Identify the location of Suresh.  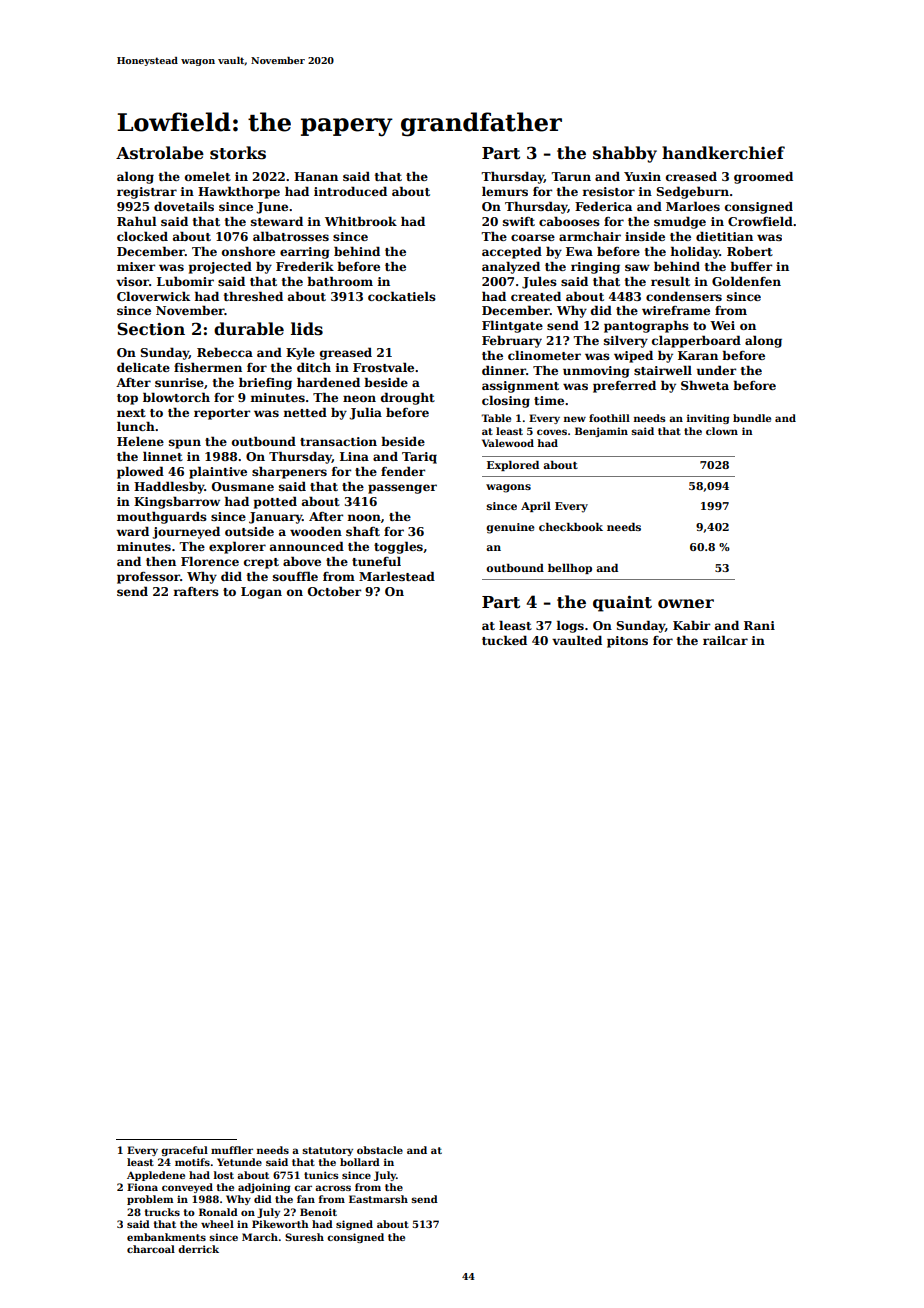
(304, 1237).
